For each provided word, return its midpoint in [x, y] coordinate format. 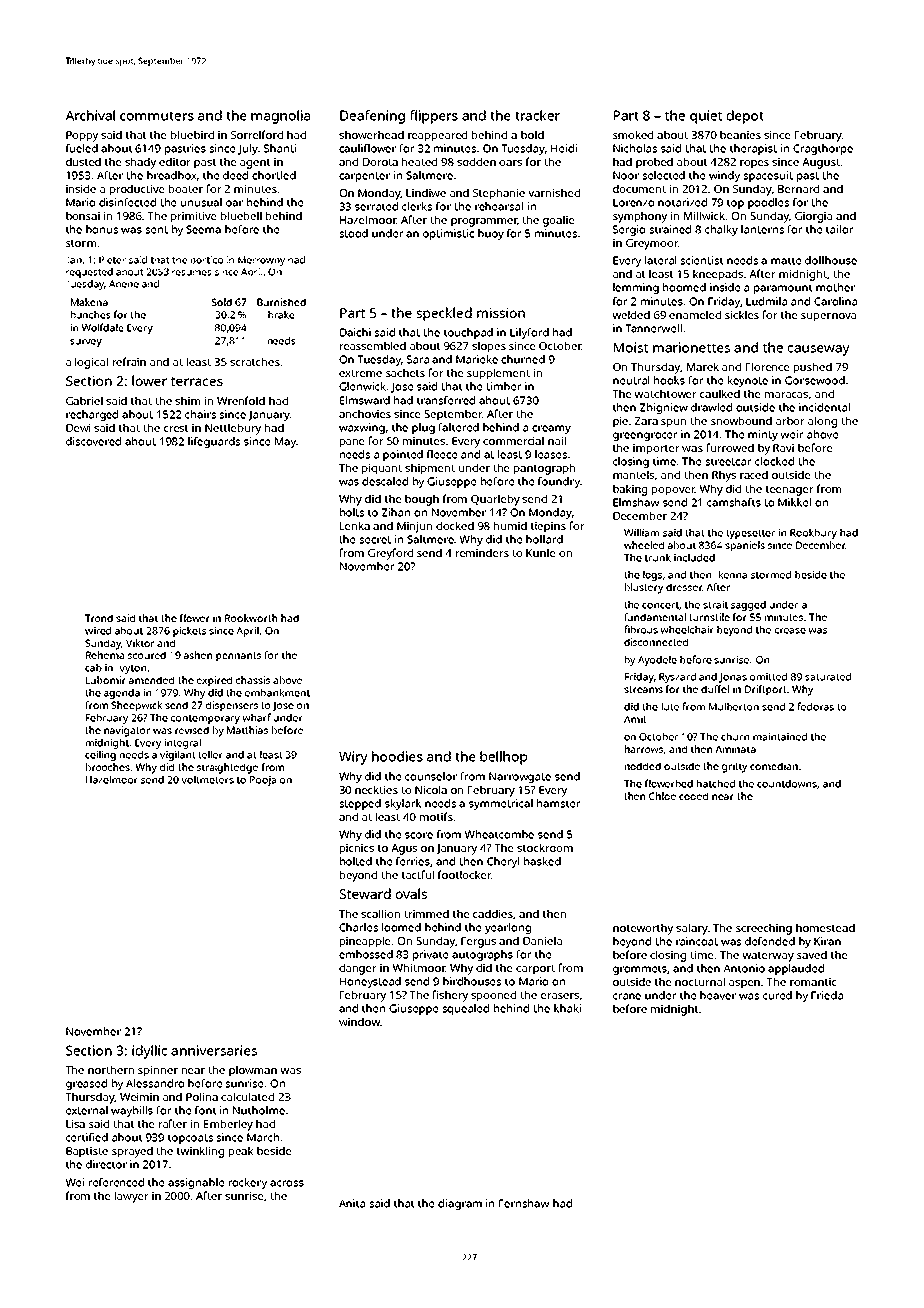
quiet [706, 117]
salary [692, 929]
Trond [99, 618]
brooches [108, 767]
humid [510, 525]
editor [175, 161]
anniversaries [214, 1050]
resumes [192, 273]
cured [777, 995]
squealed [465, 1009]
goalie [559, 221]
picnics [357, 849]
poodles [768, 203]
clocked [774, 461]
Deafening [372, 117]
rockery [248, 1183]
